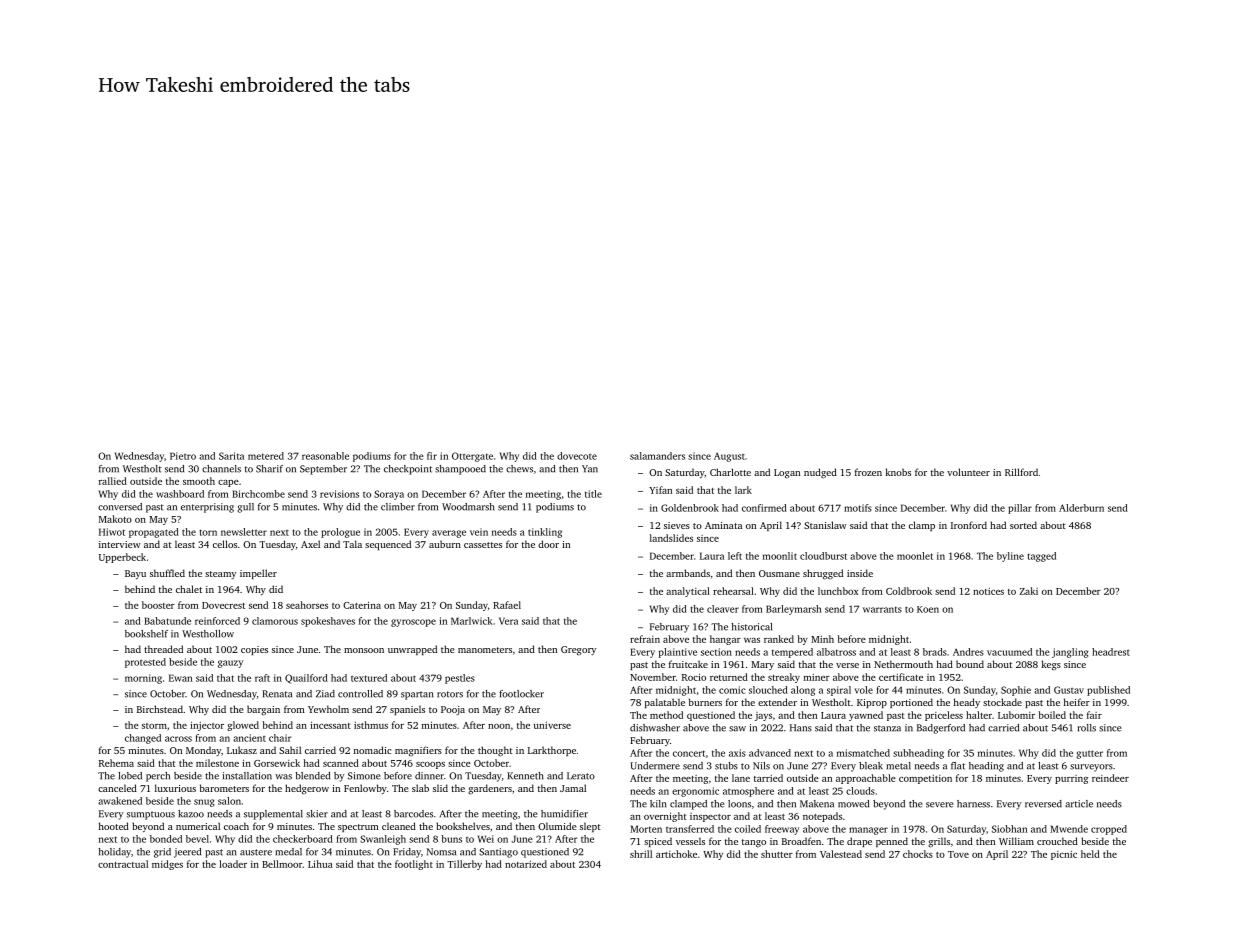  What do you see at coordinates (935, 652) in the screenshot?
I see `brads` at bounding box center [935, 652].
